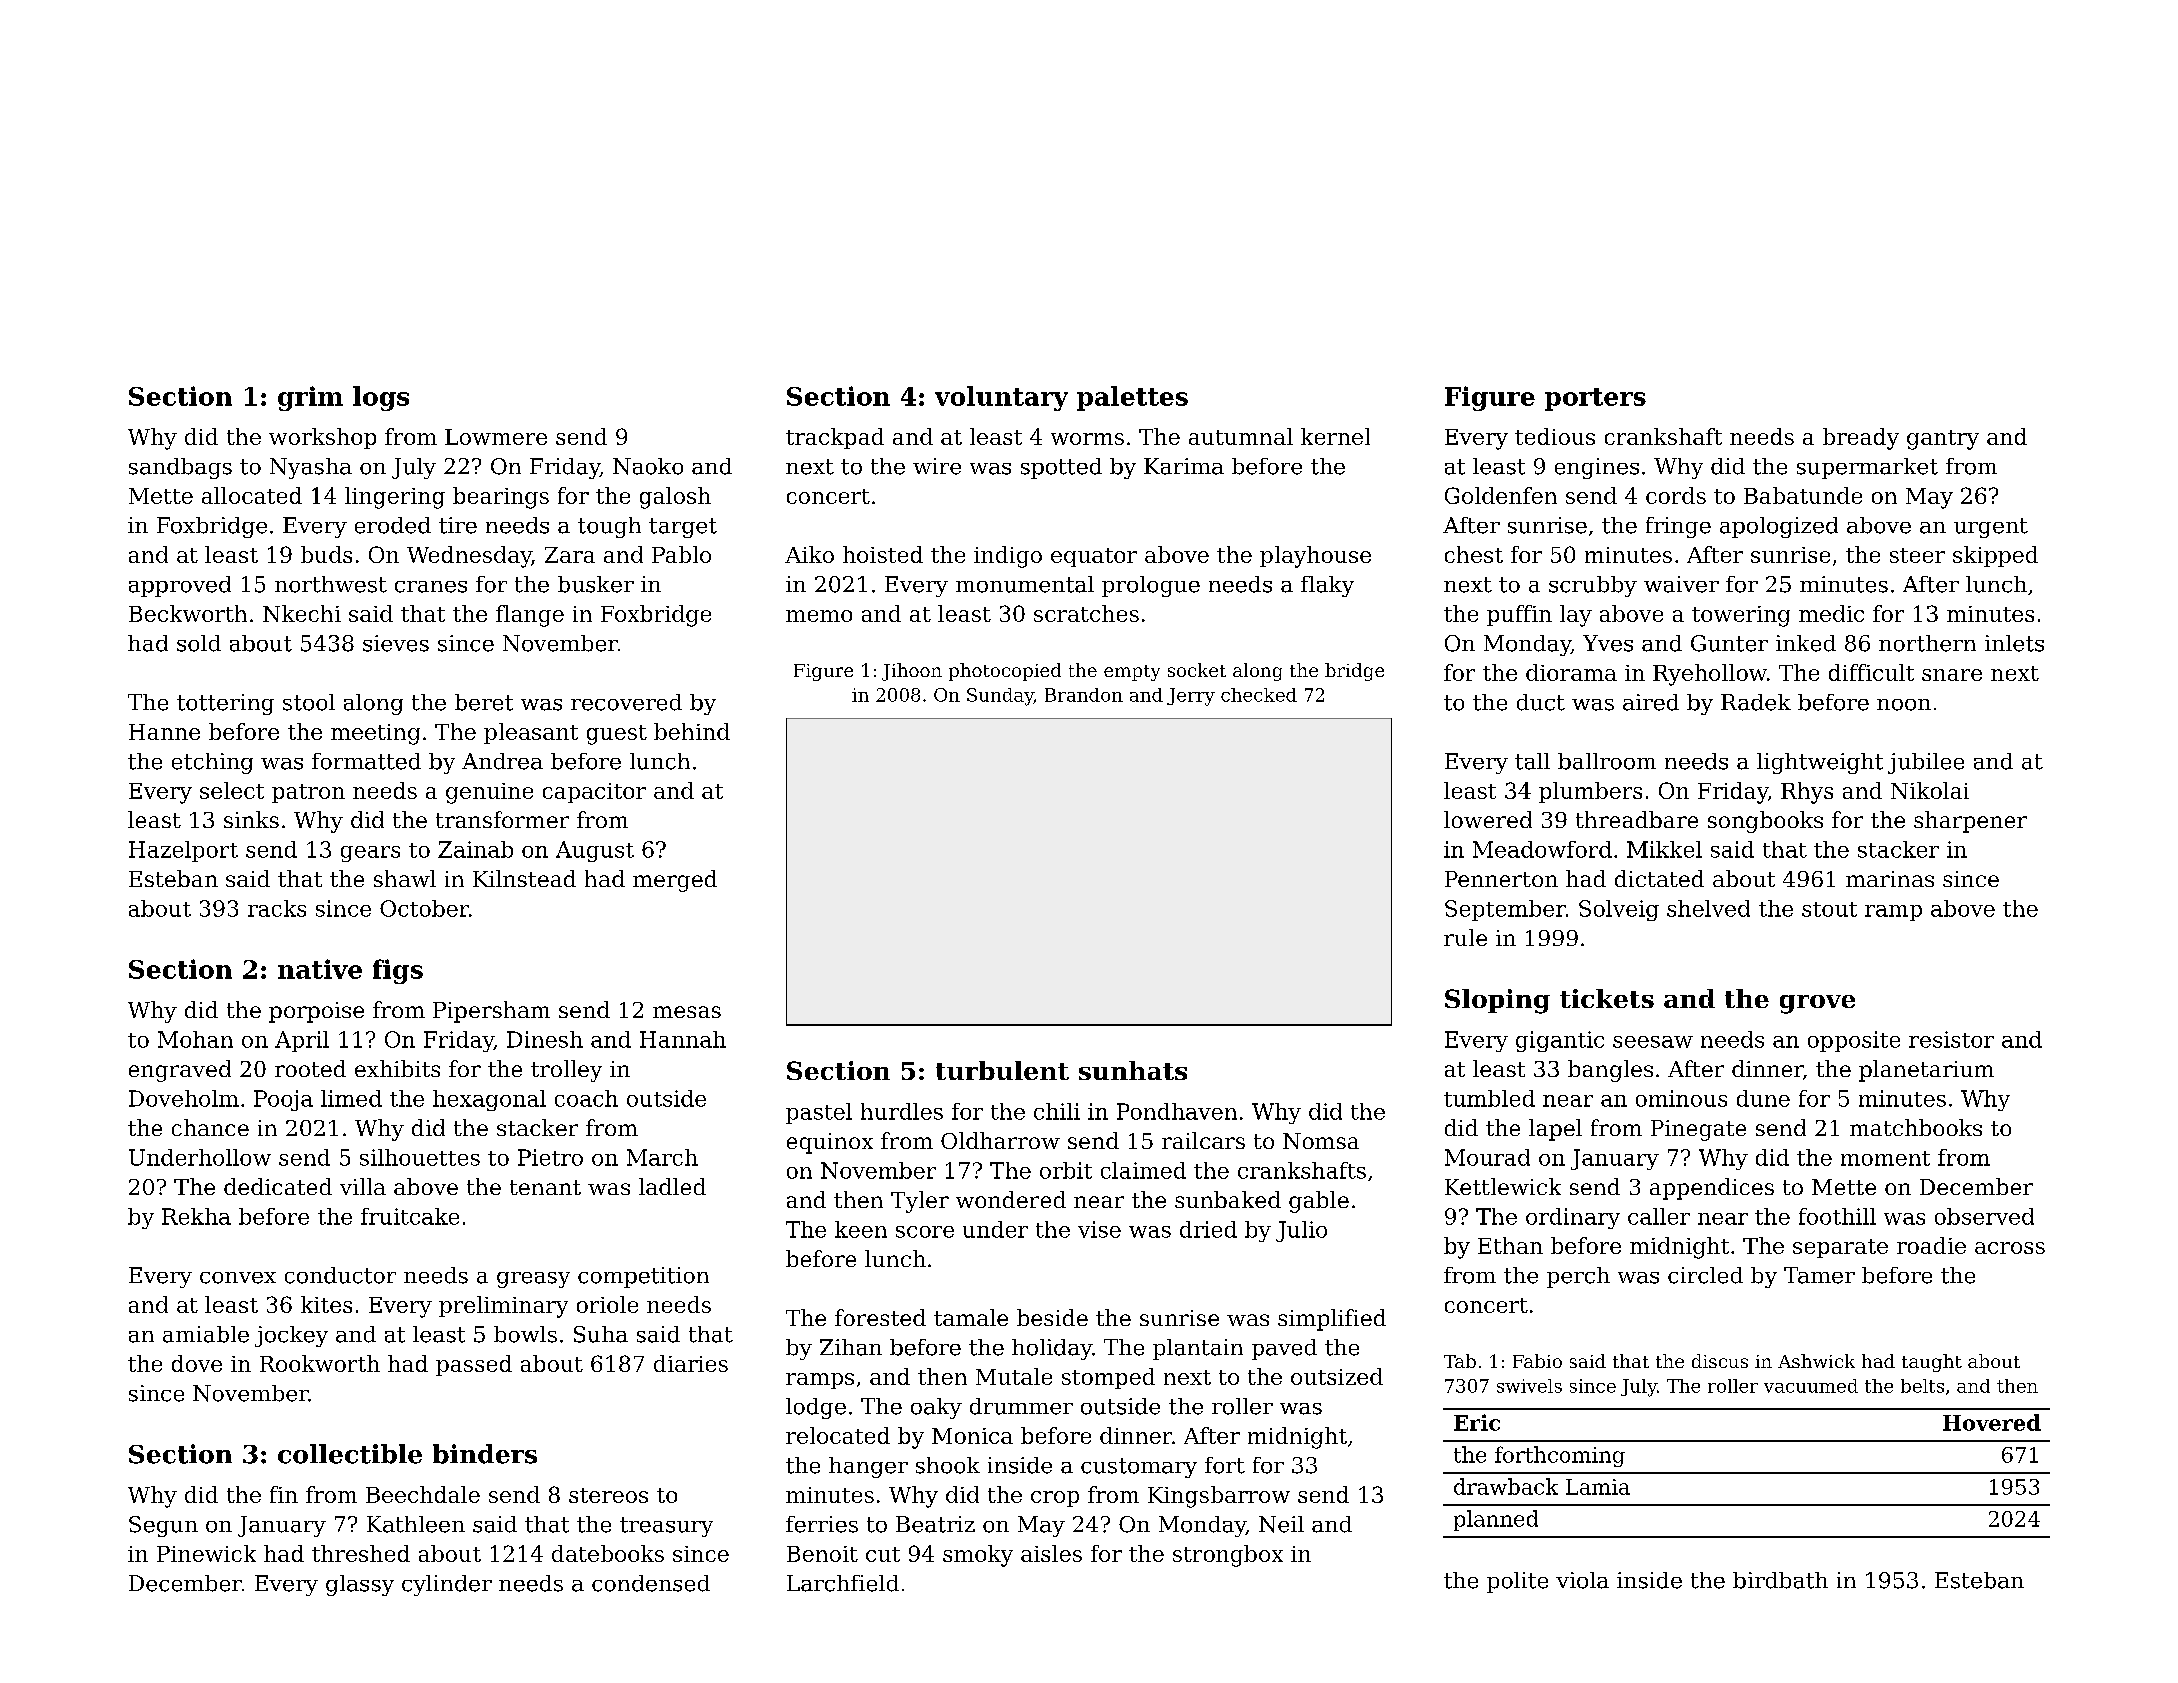 This image has height=1683, width=2178. Describe the element at coordinates (1861, 439) in the image. I see `bready` at that location.
